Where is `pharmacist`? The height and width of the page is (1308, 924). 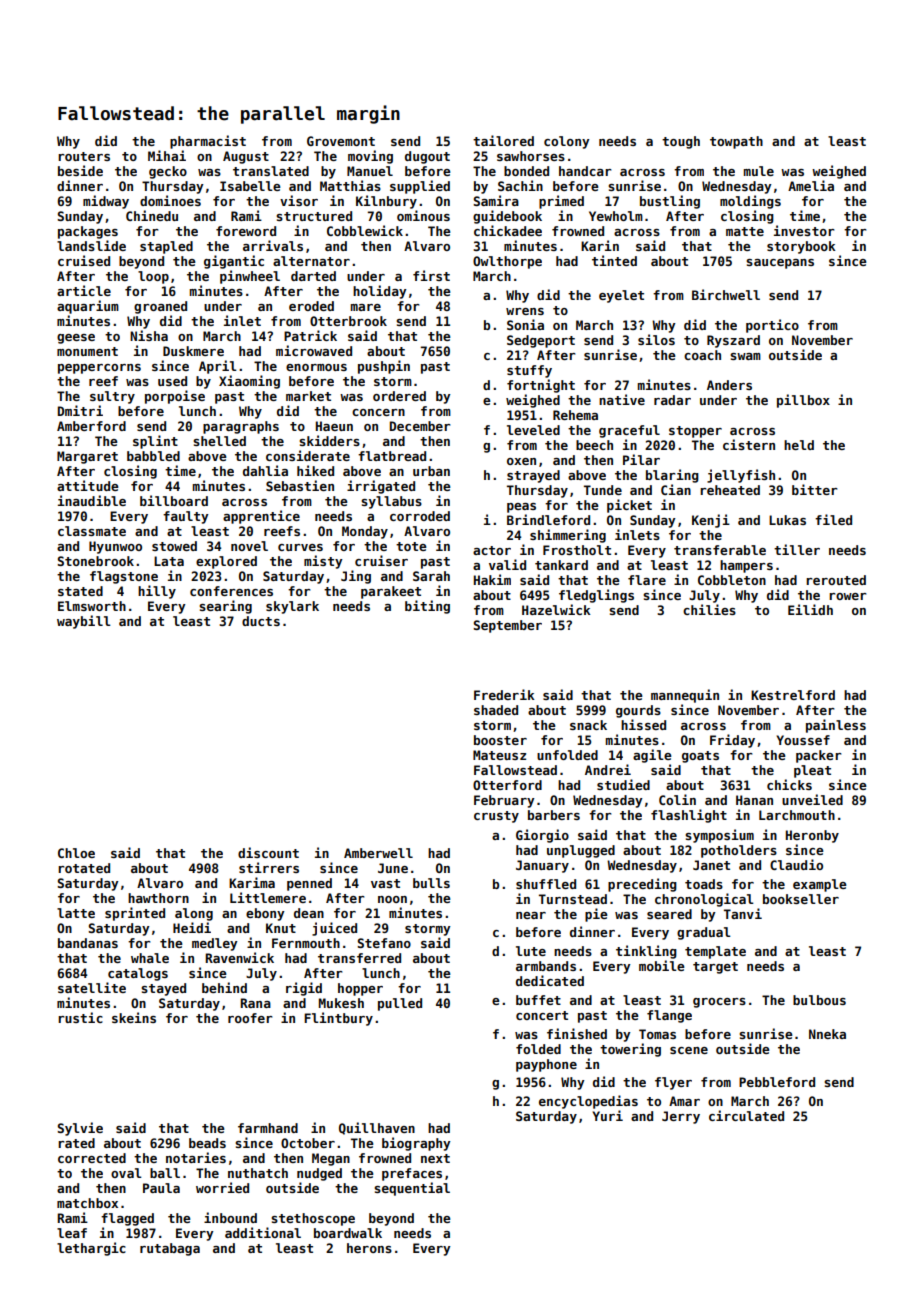
pharmacist is located at coordinates (208, 142).
